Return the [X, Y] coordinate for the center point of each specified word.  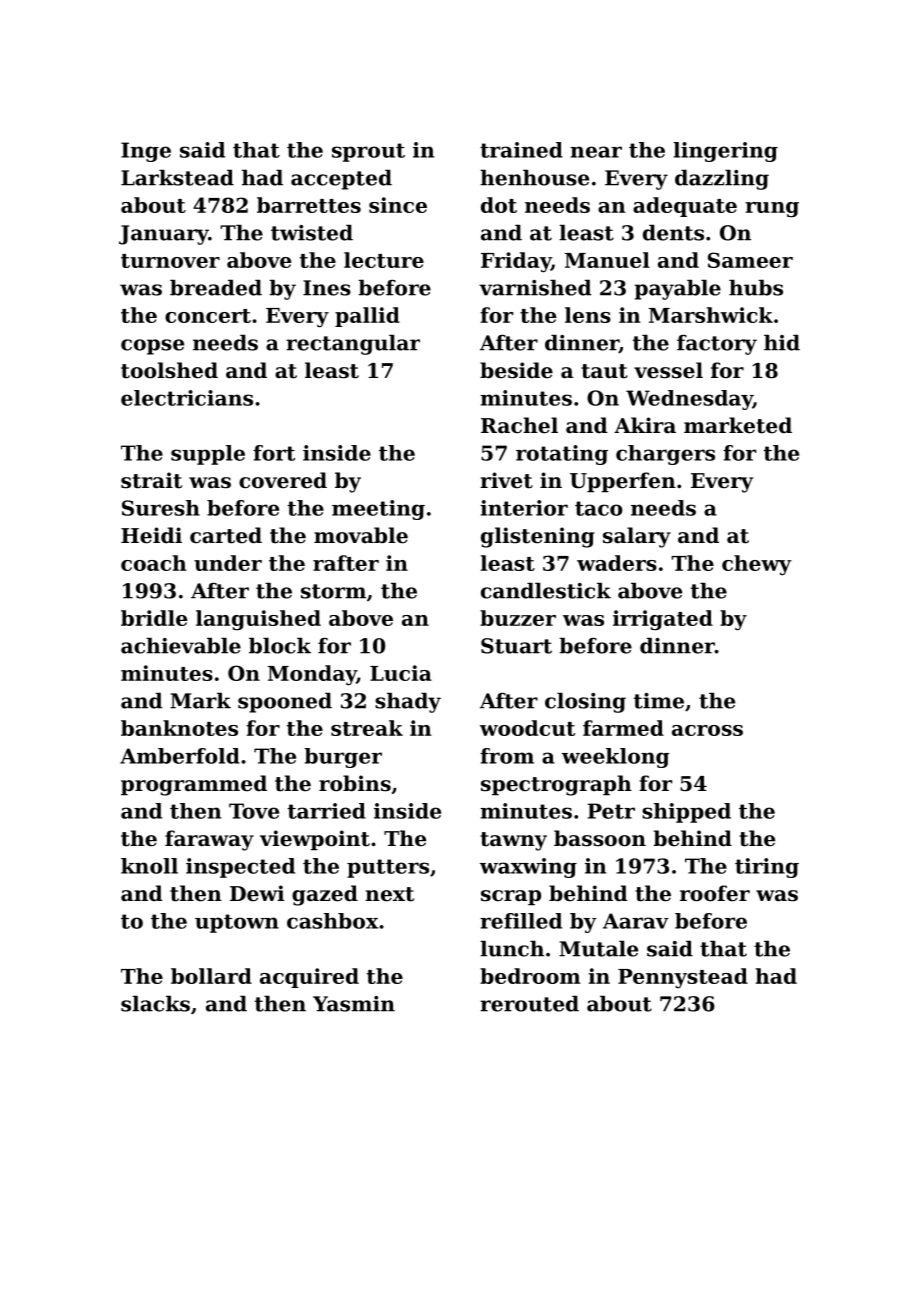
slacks [155, 1004]
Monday [312, 675]
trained [521, 150]
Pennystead [683, 978]
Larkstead [177, 178]
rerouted [529, 1004]
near [596, 152]
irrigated [663, 620]
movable [361, 535]
